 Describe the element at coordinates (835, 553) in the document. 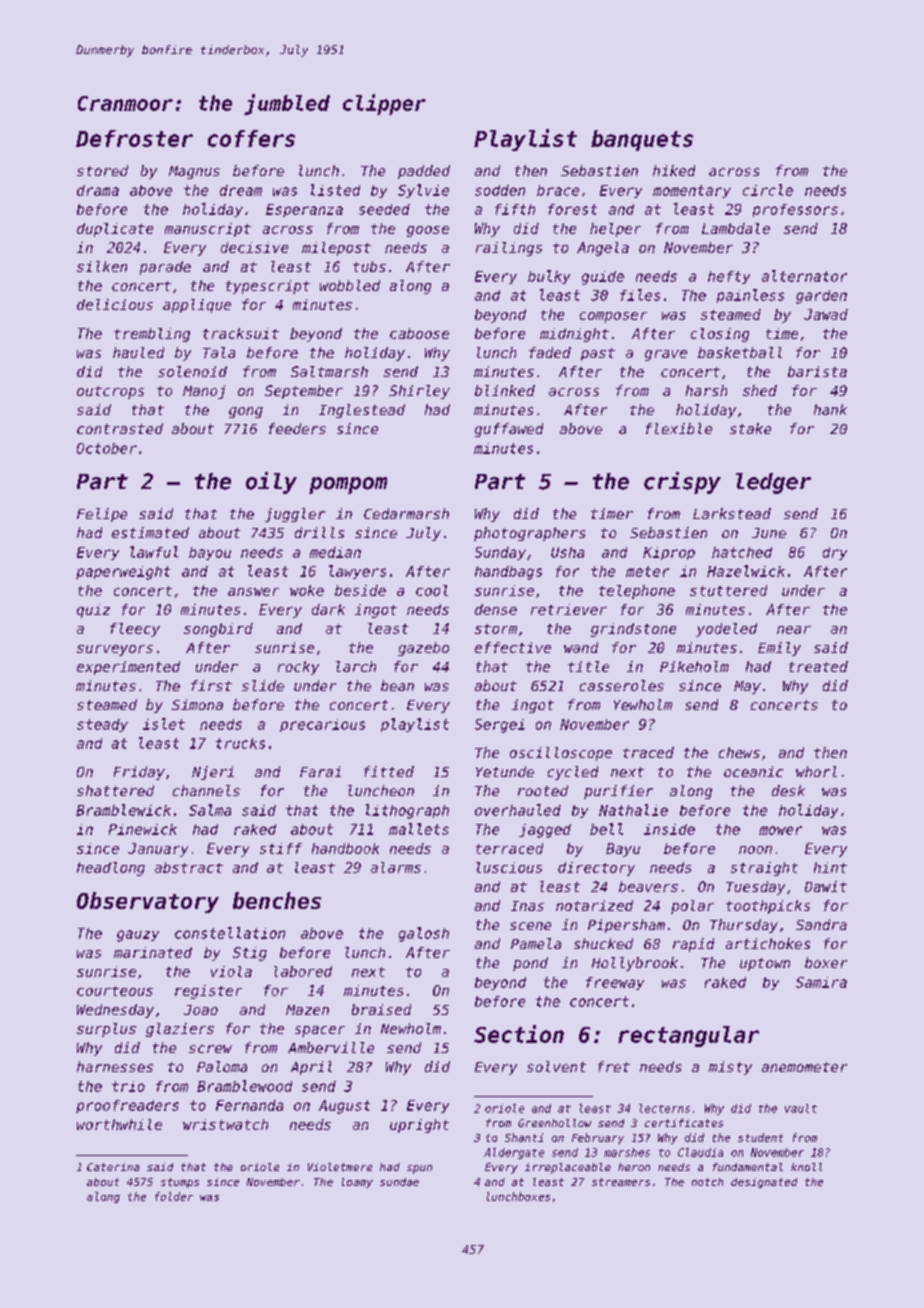

I see `dry` at that location.
